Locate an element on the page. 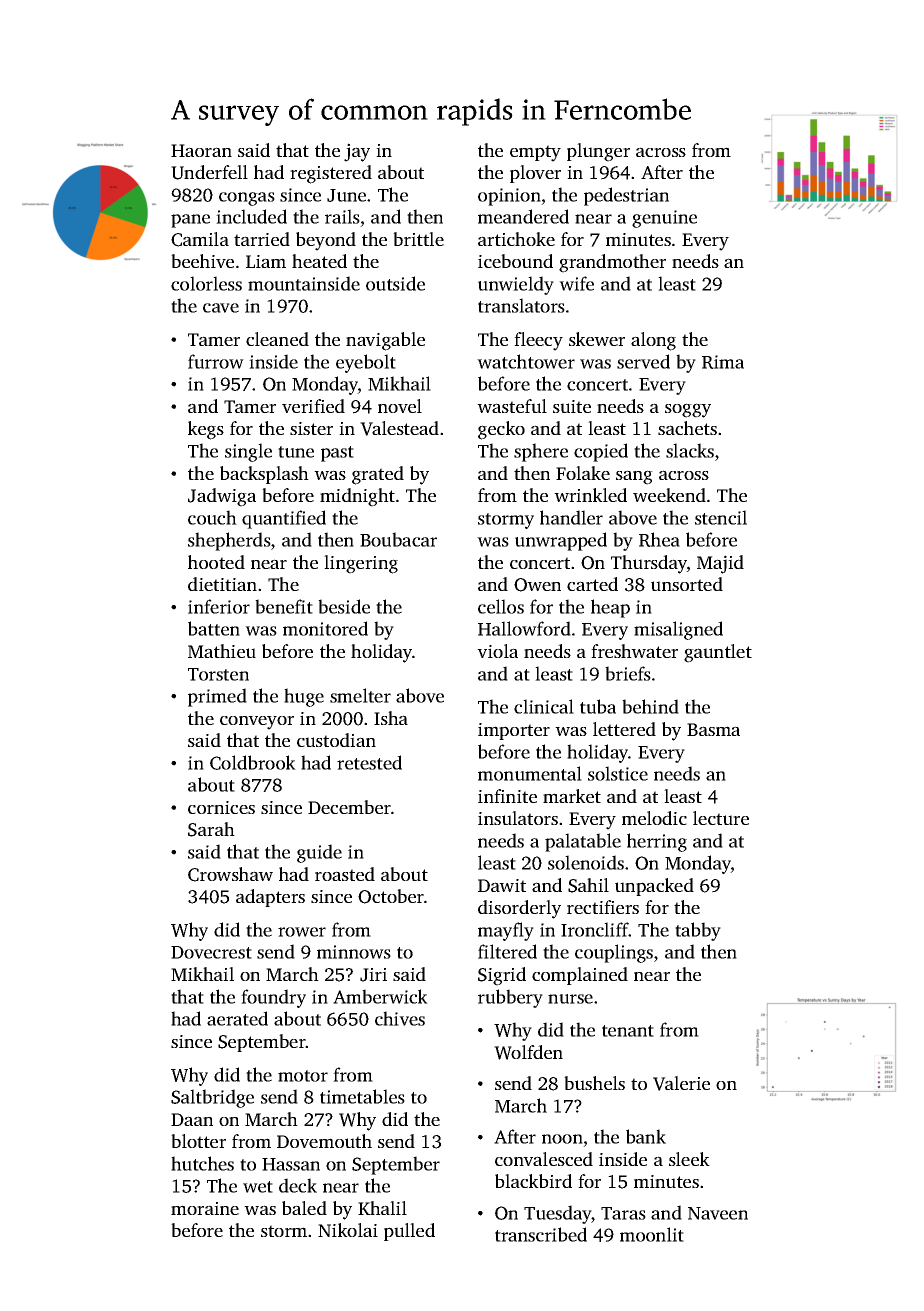 The image size is (924, 1311). unwieldy is located at coordinates (516, 285).
